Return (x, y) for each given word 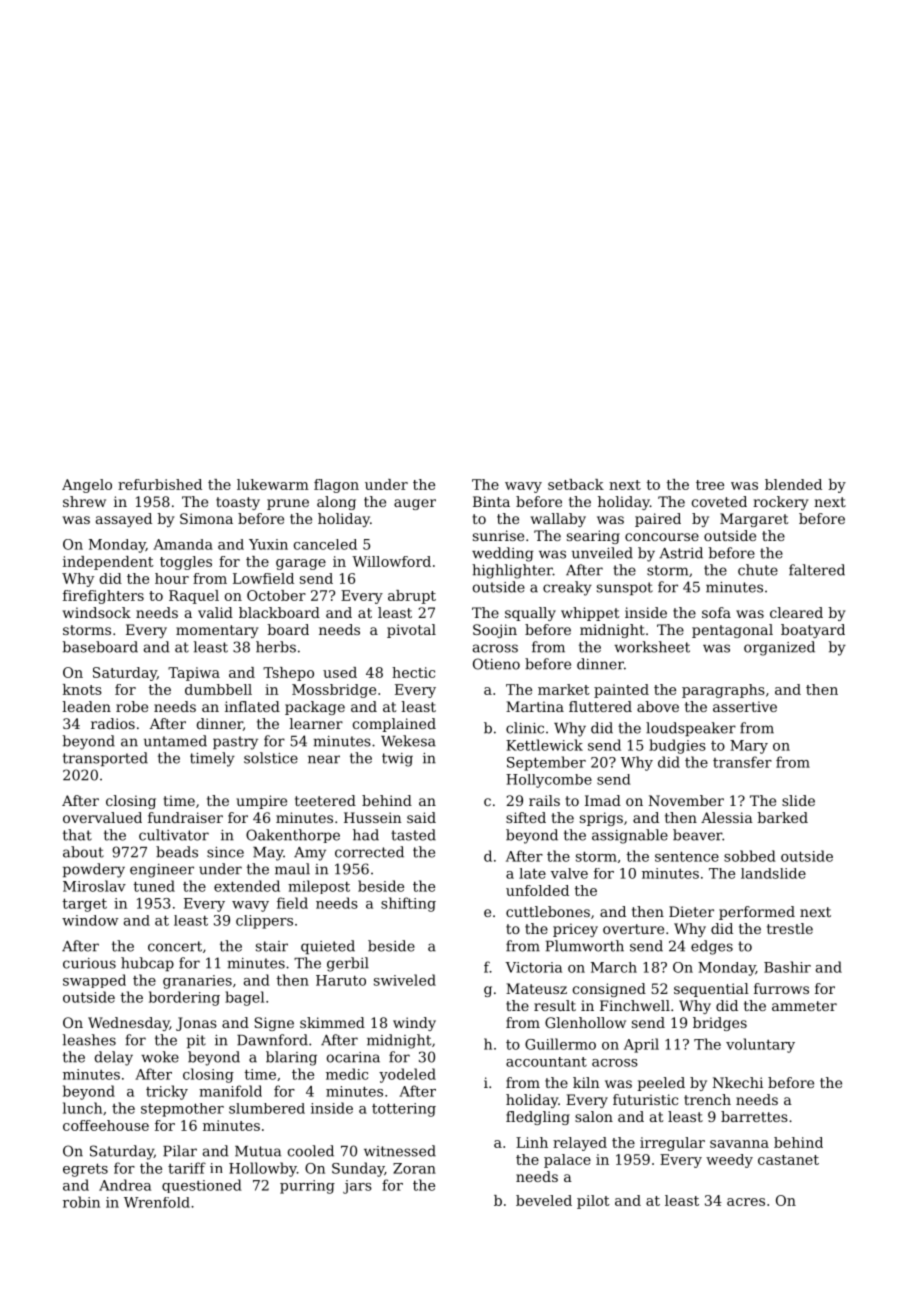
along (336, 503)
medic (347, 1074)
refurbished (160, 484)
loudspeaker (691, 729)
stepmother (182, 1110)
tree (710, 485)
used (340, 672)
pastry (235, 743)
